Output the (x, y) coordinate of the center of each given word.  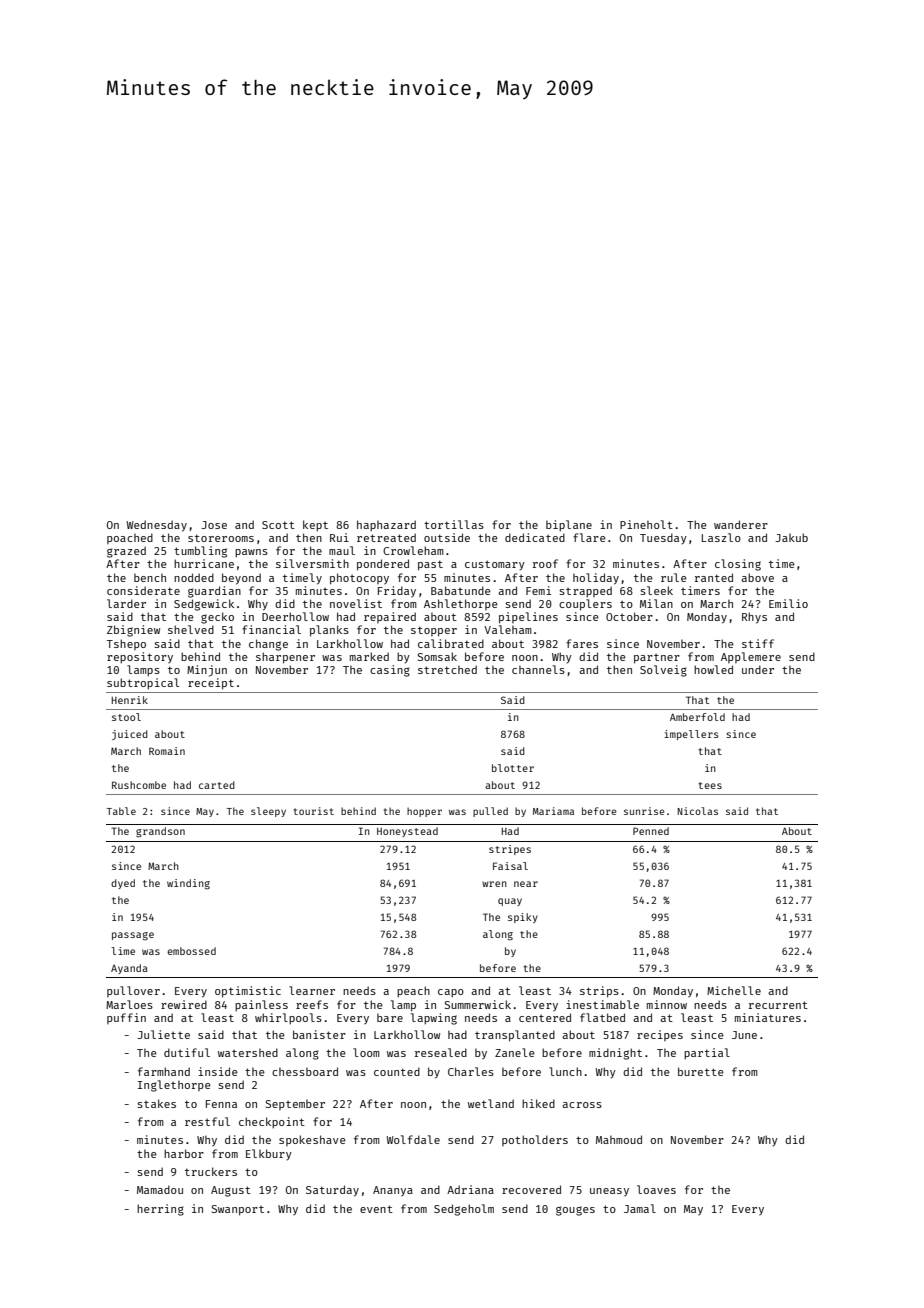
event (376, 1209)
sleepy (268, 812)
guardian (214, 592)
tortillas (454, 524)
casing (390, 671)
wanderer (741, 524)
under (758, 669)
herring (160, 1210)
